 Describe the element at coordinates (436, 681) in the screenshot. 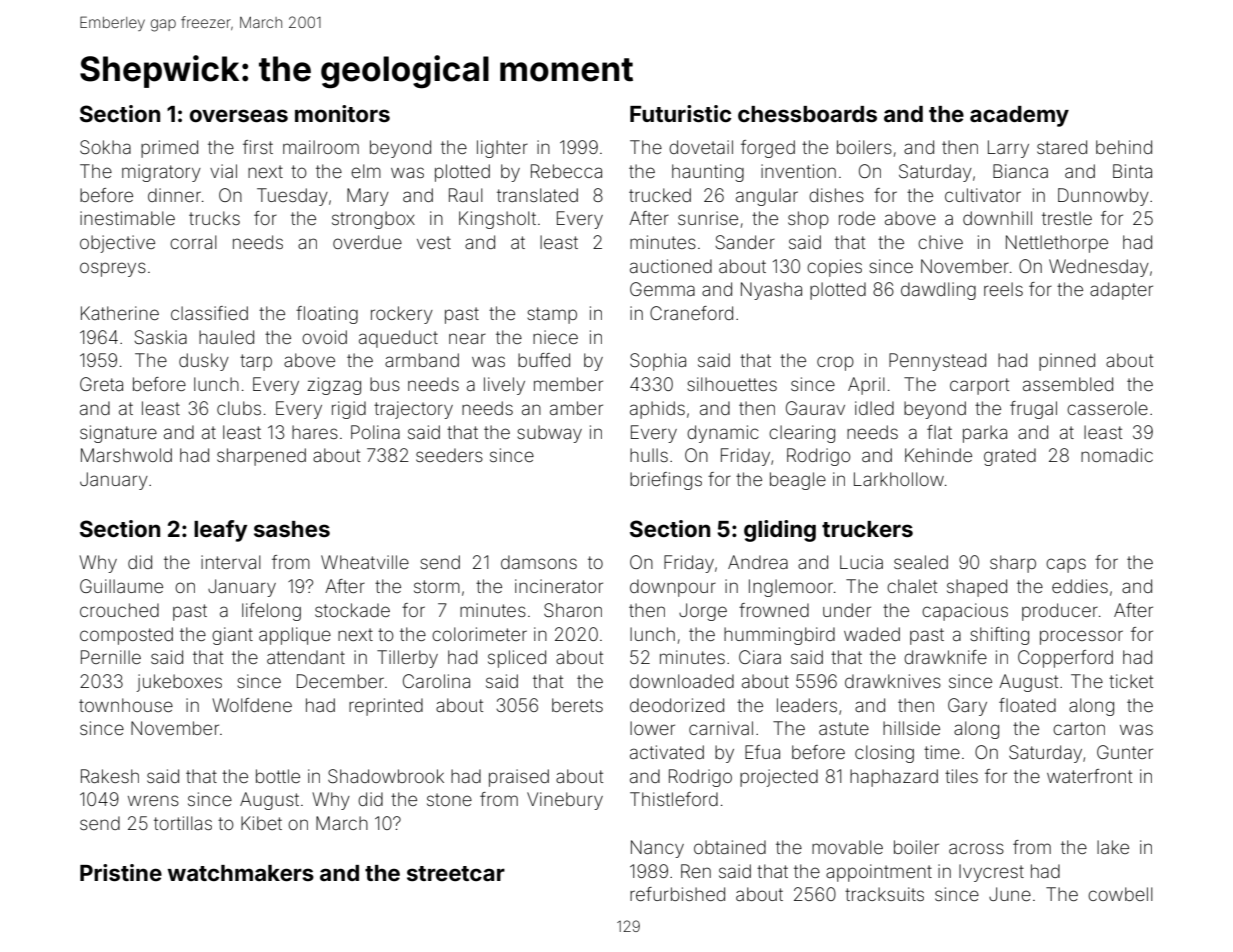

I see `Carolina` at that location.
